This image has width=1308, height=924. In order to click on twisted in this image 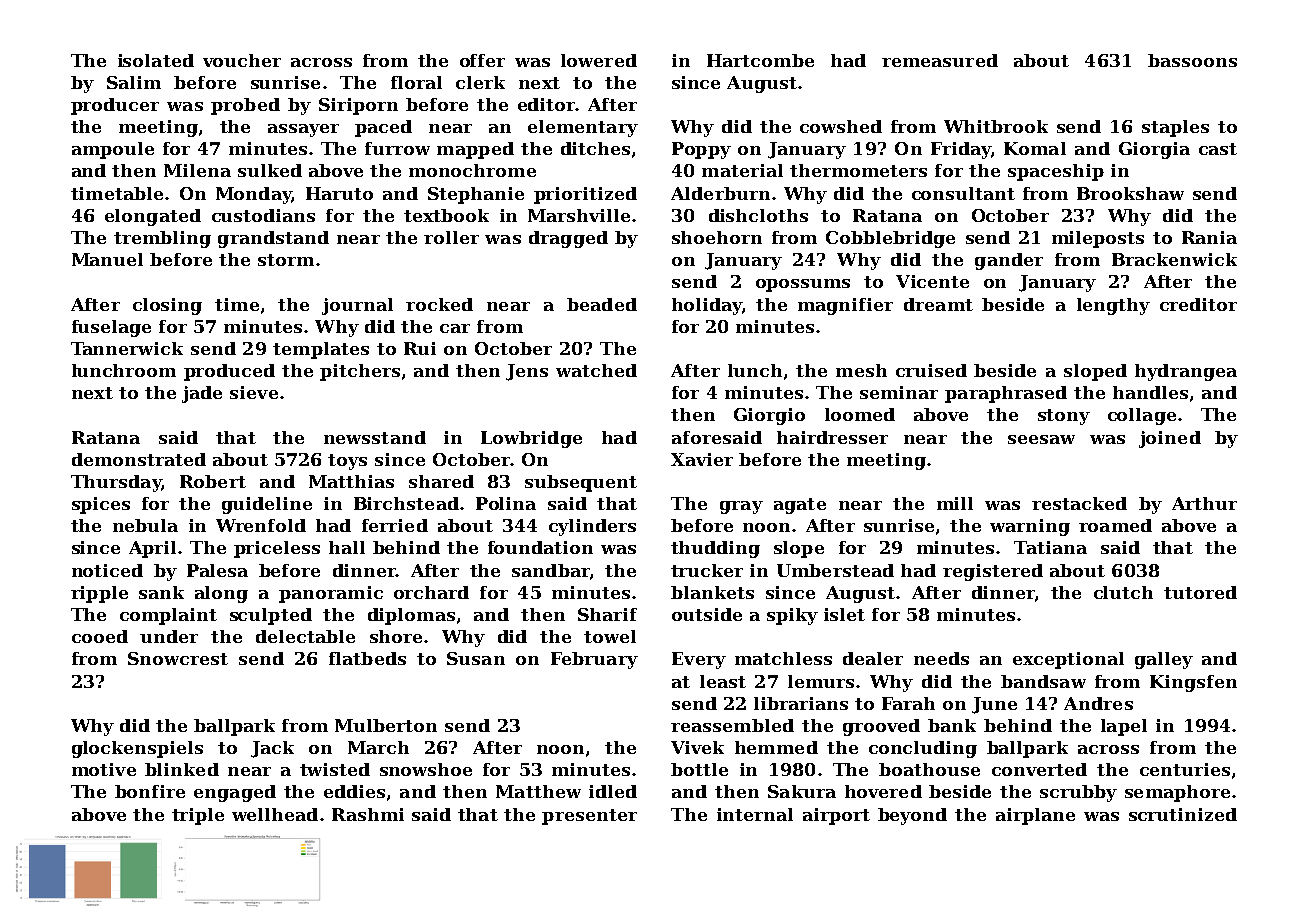, I will do `click(335, 769)`.
